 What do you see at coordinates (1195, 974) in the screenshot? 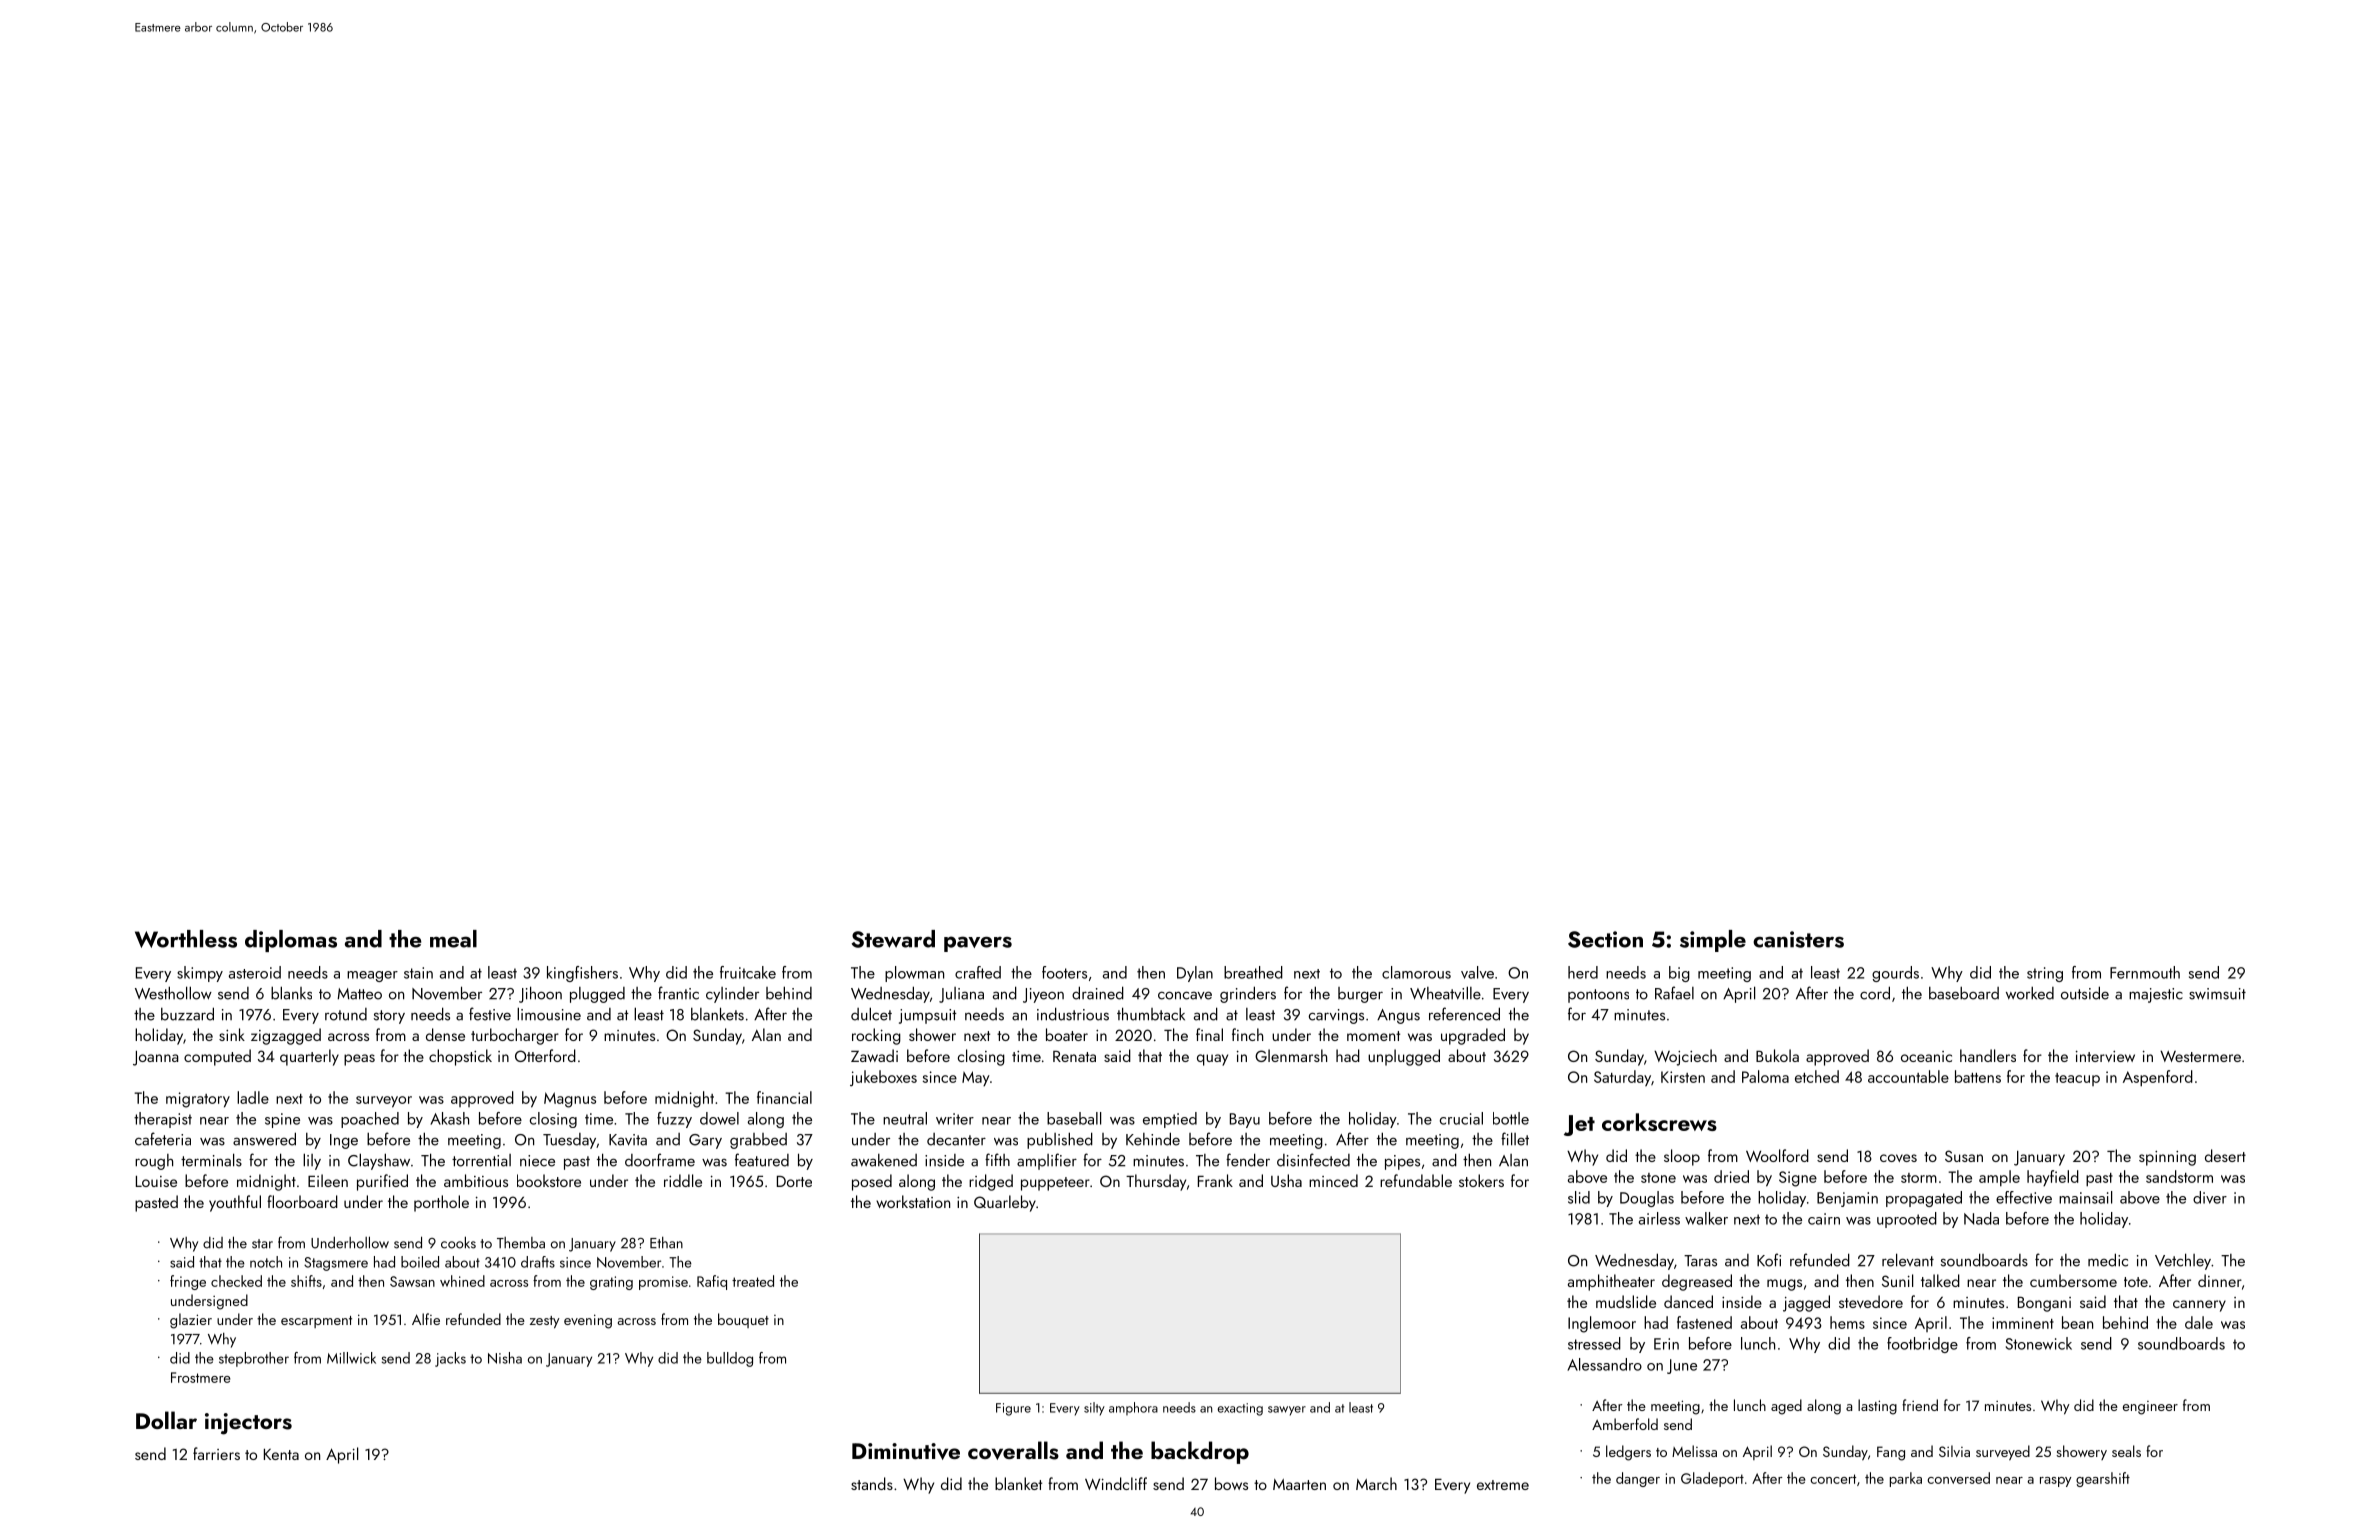
I see `Dylan` at bounding box center [1195, 974].
